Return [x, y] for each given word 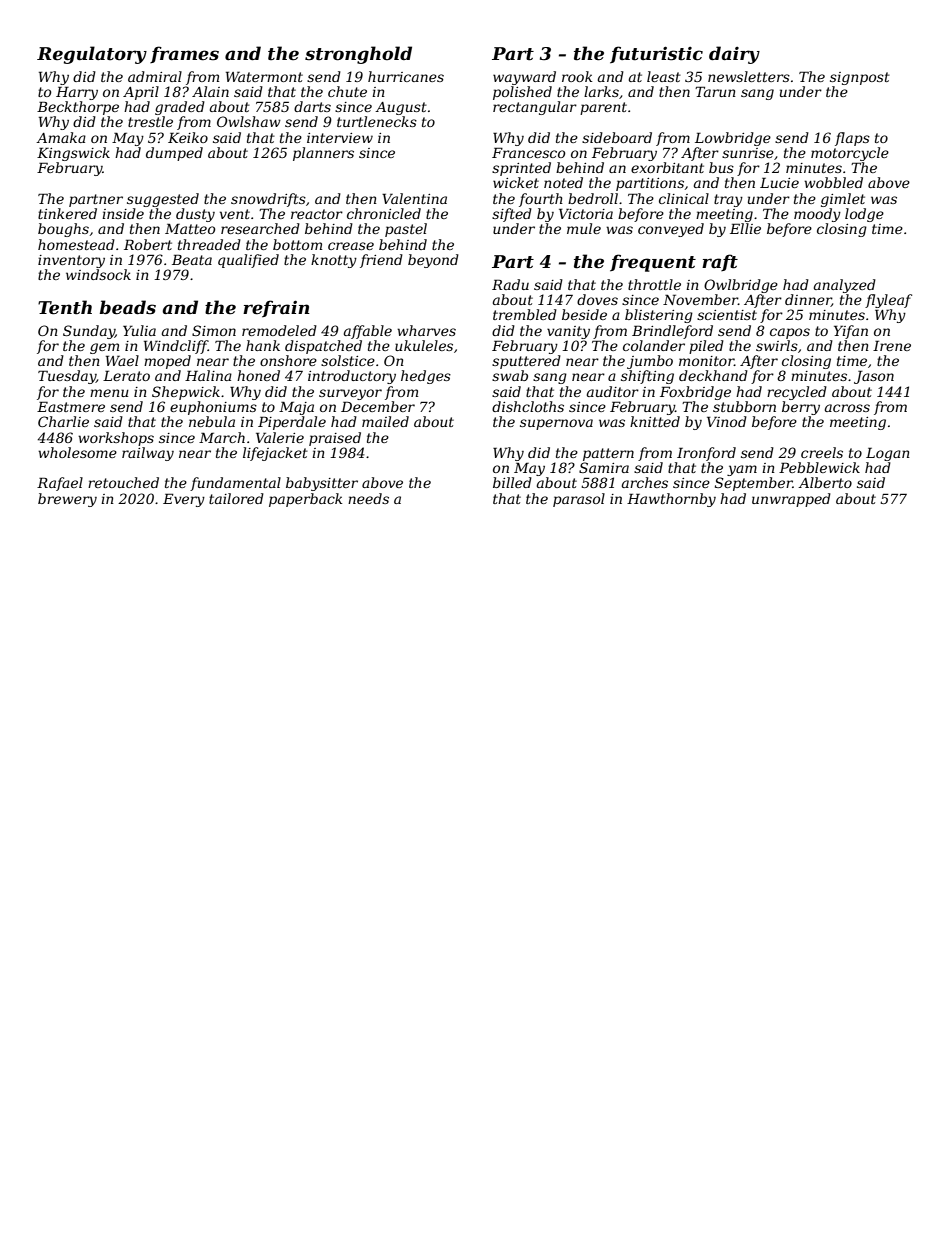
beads [128, 307]
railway [148, 454]
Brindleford [672, 332]
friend [381, 261]
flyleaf [888, 301]
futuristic [656, 55]
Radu [510, 284]
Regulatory [92, 55]
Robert [148, 244]
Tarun [715, 91]
